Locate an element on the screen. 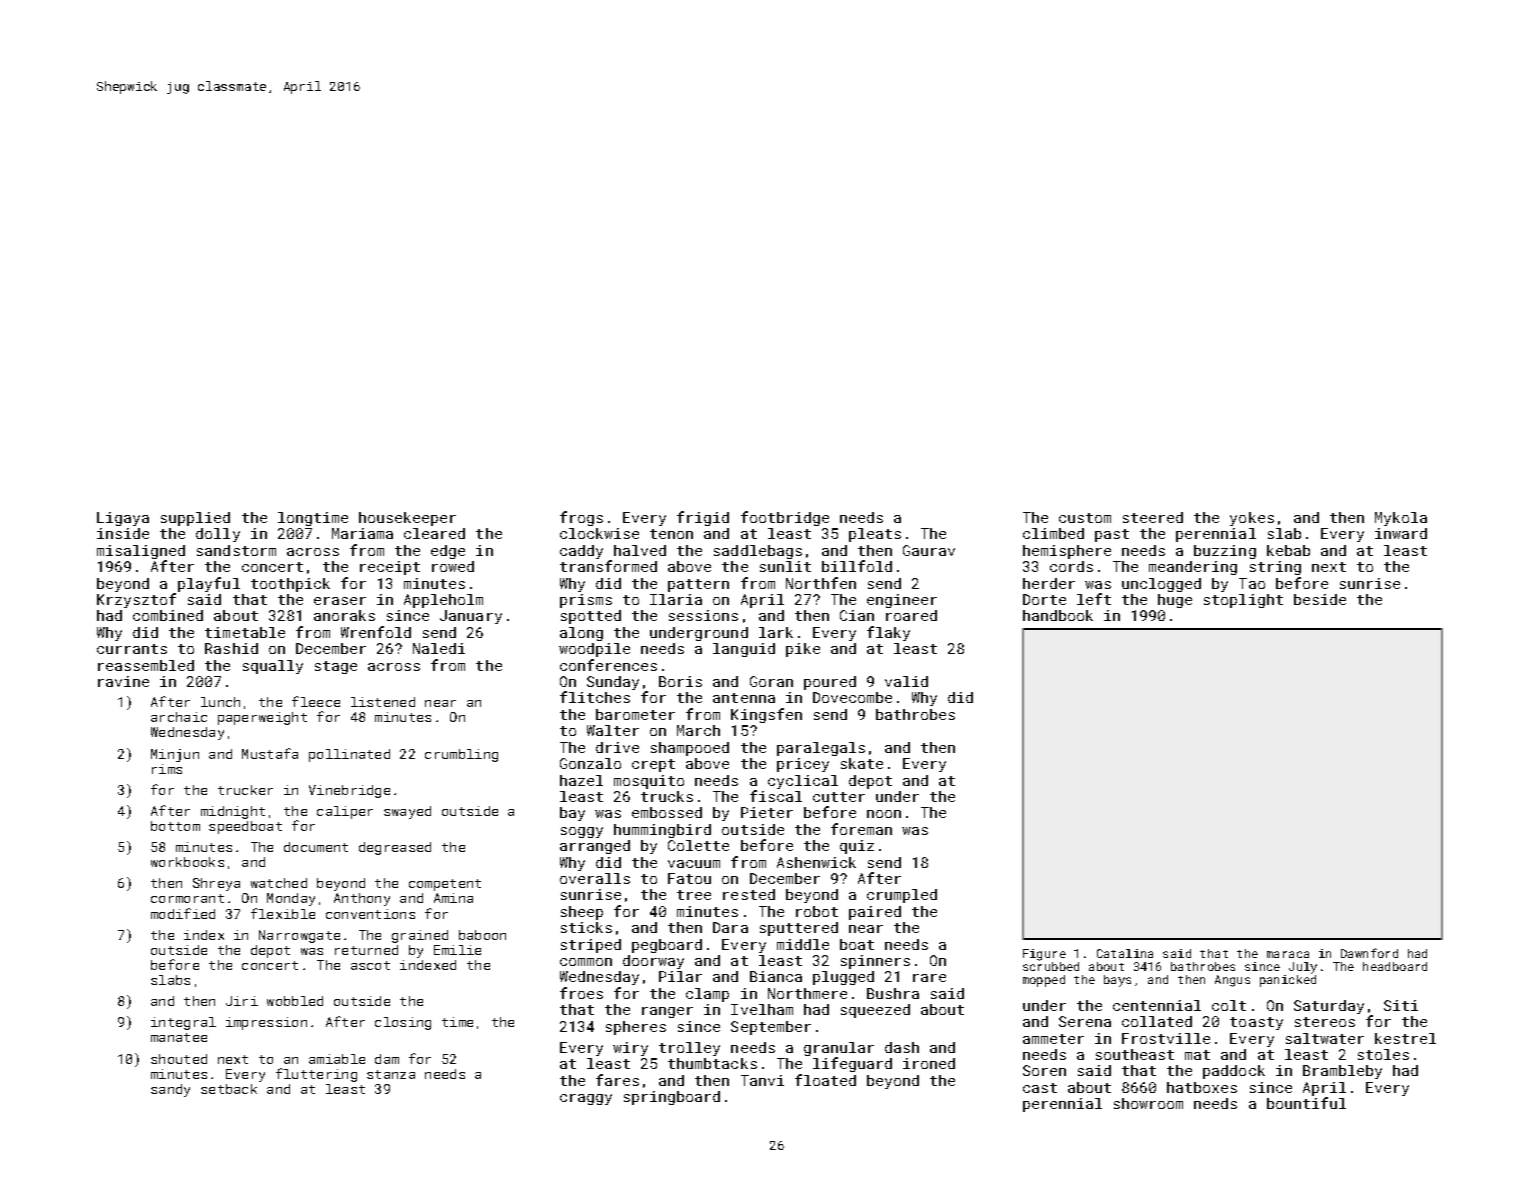 The width and height of the screenshot is (1539, 1189). rare is located at coordinates (929, 978).
